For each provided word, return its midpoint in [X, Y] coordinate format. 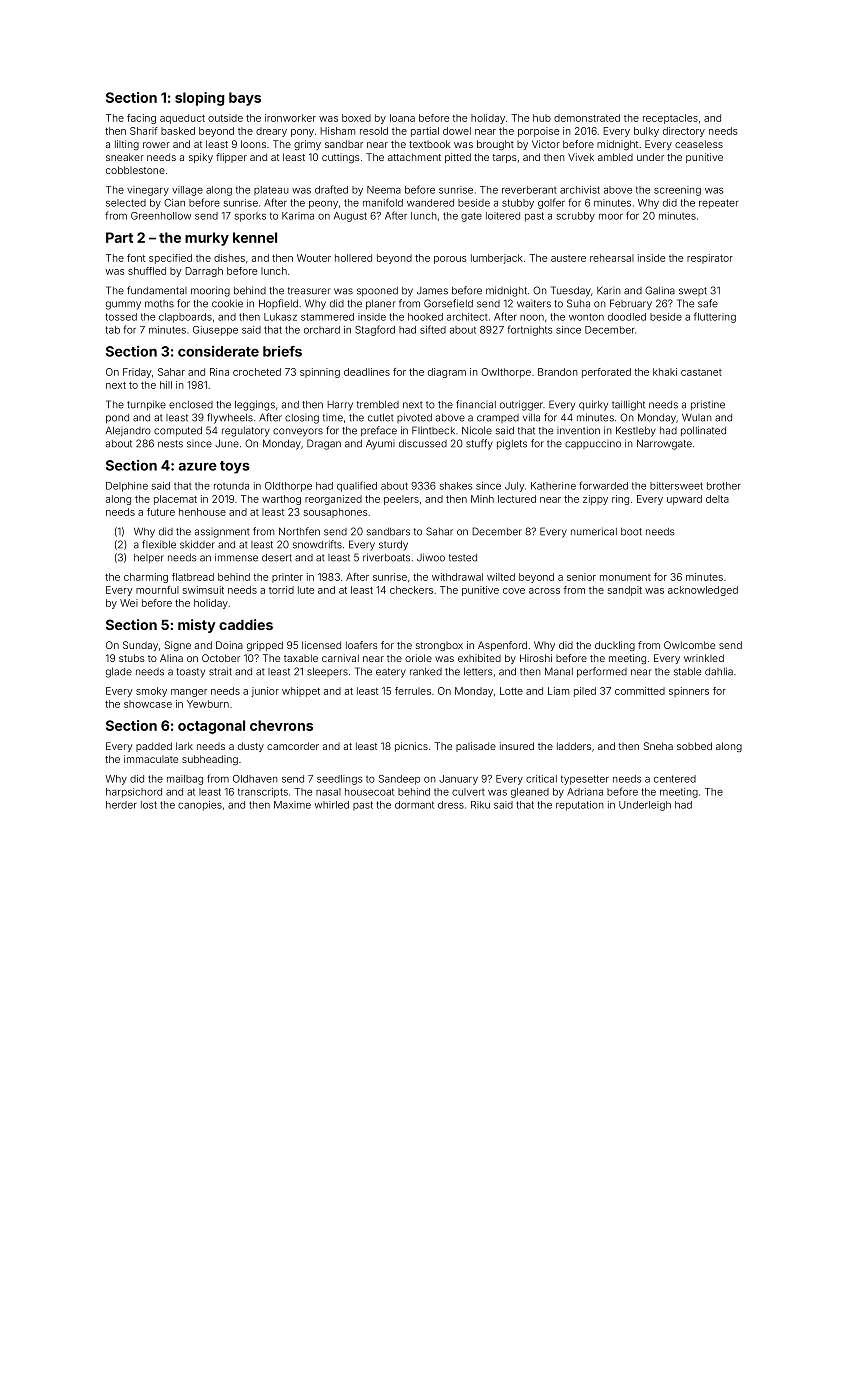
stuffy [479, 444]
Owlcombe [689, 645]
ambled [615, 157]
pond [117, 419]
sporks [250, 217]
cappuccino [593, 445]
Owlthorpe [506, 373]
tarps [505, 158]
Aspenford [502, 646]
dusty [251, 747]
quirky [593, 405]
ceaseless [699, 144]
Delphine [127, 487]
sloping [199, 99]
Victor [546, 144]
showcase [148, 704]
